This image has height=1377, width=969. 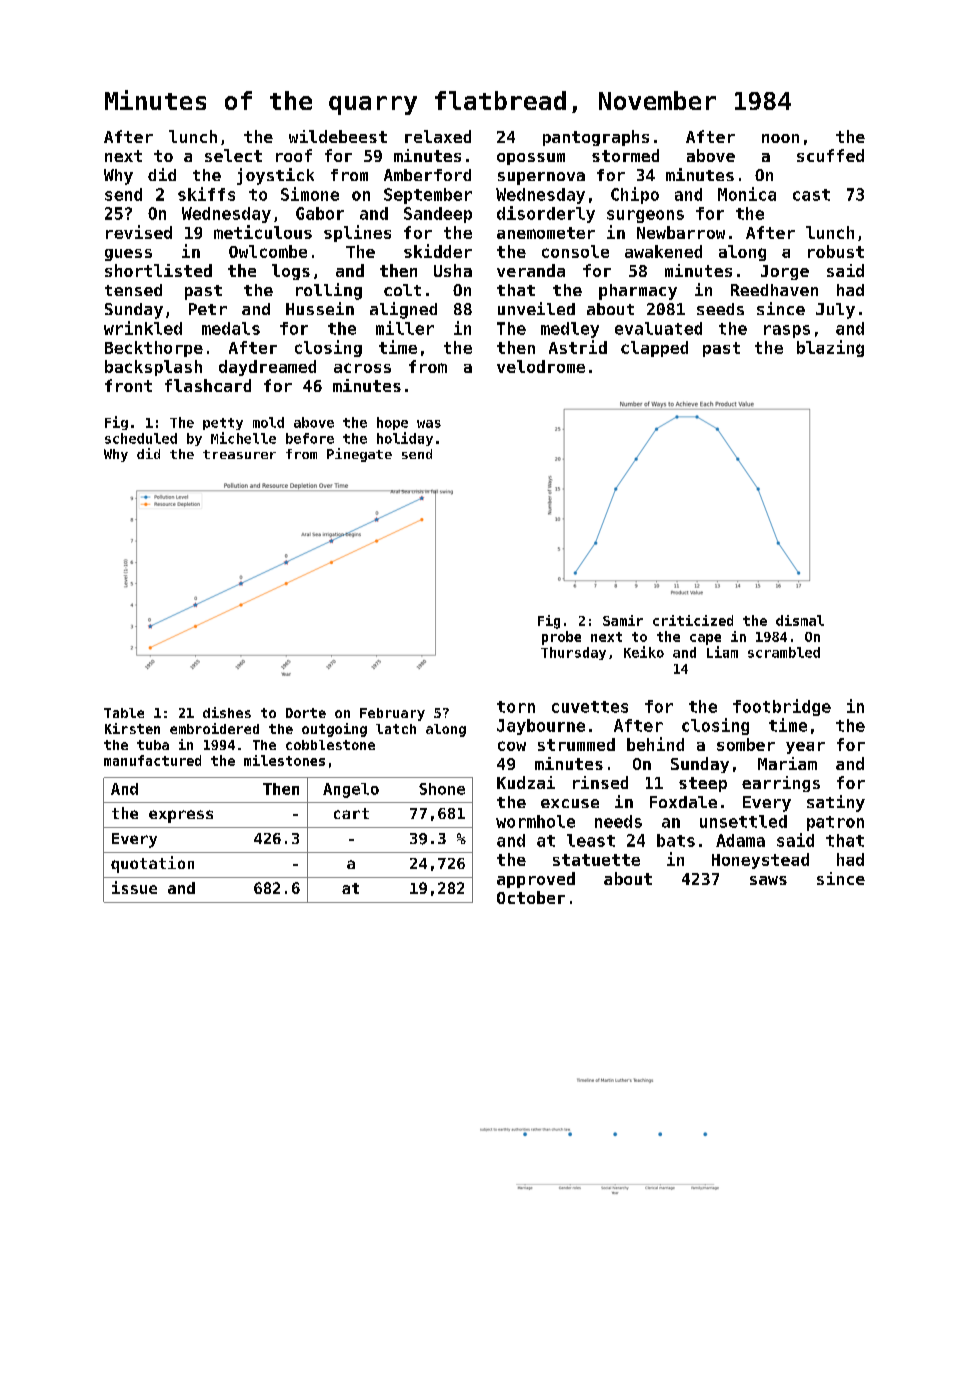 I want to click on approved, so click(x=536, y=880).
